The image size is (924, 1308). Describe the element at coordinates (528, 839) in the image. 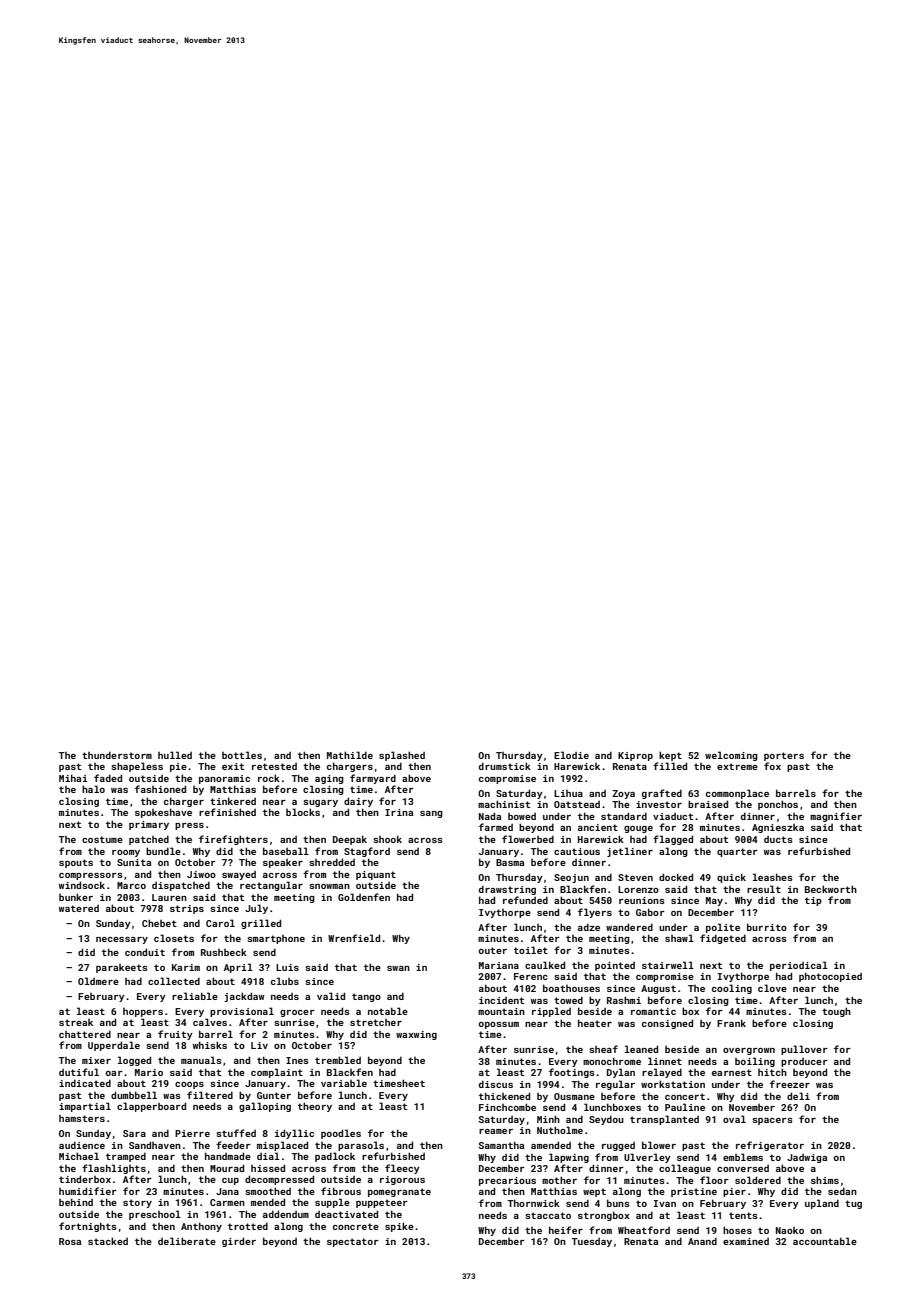

I see `flowerbed` at that location.
